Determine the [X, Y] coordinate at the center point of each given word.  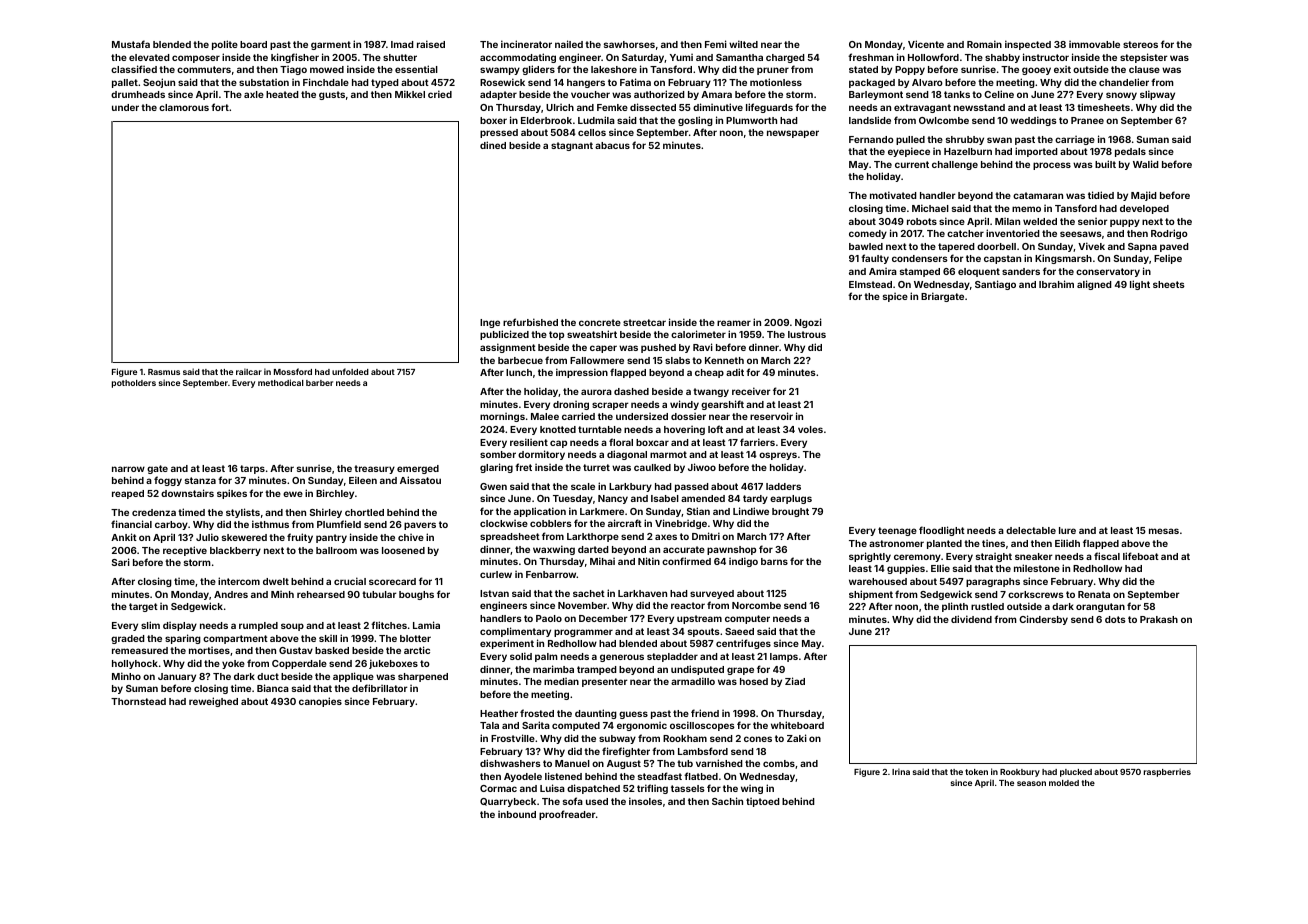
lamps [784, 657]
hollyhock [135, 664]
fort [220, 107]
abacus [612, 145]
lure [1067, 530]
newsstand [979, 107]
